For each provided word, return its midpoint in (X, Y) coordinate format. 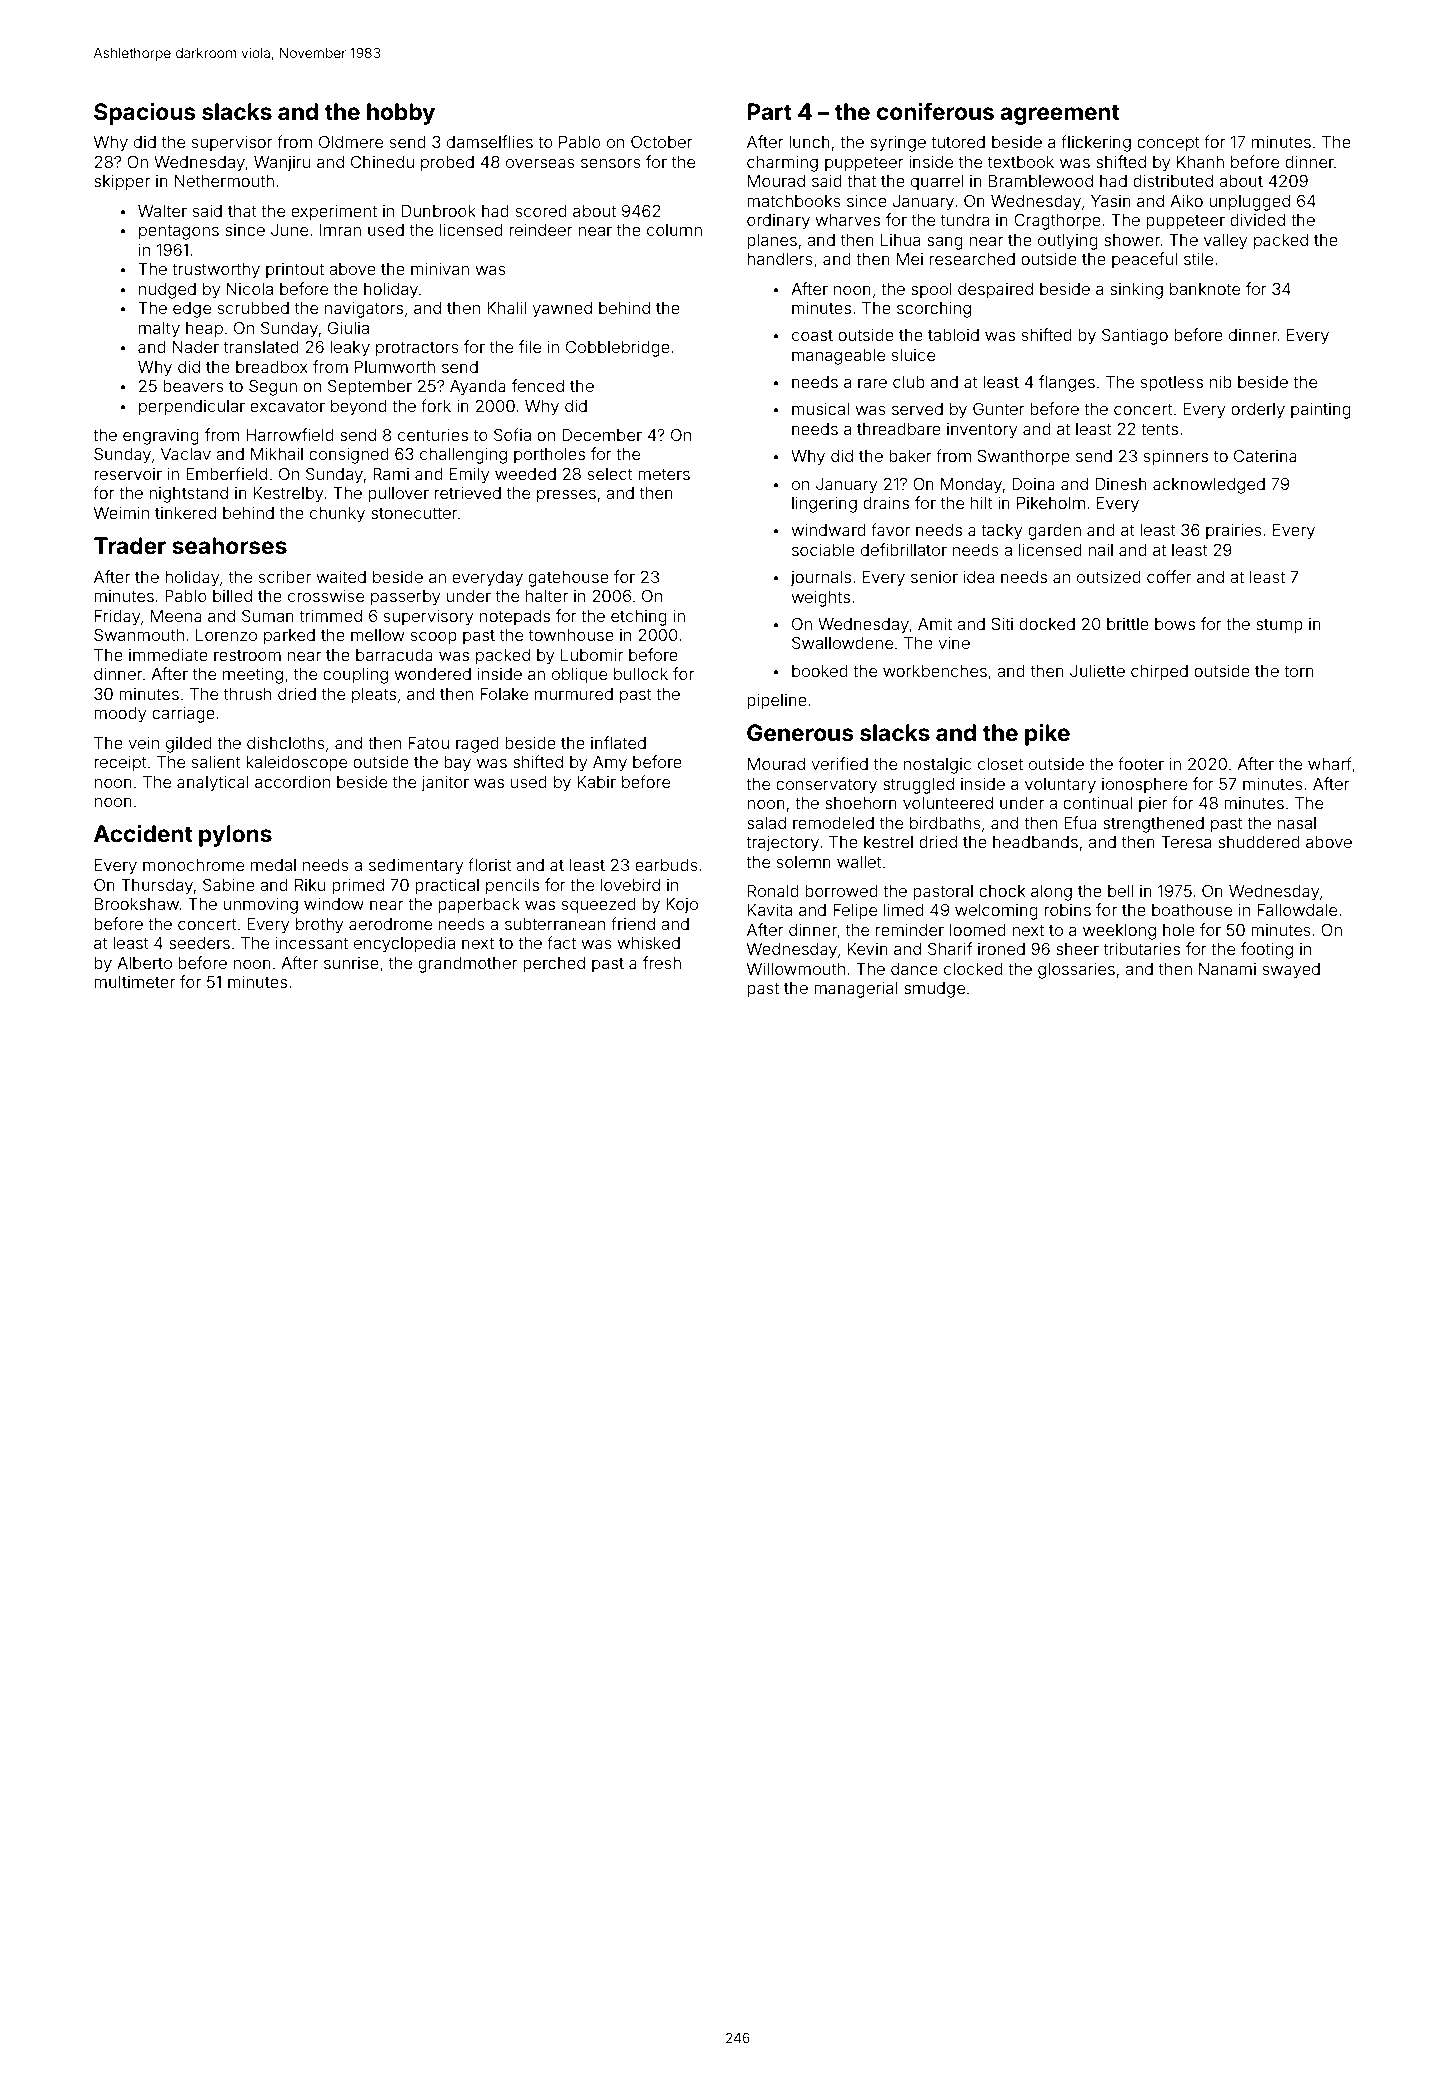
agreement (1059, 114)
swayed (1291, 971)
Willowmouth (796, 969)
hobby (401, 114)
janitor (445, 784)
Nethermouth (224, 181)
